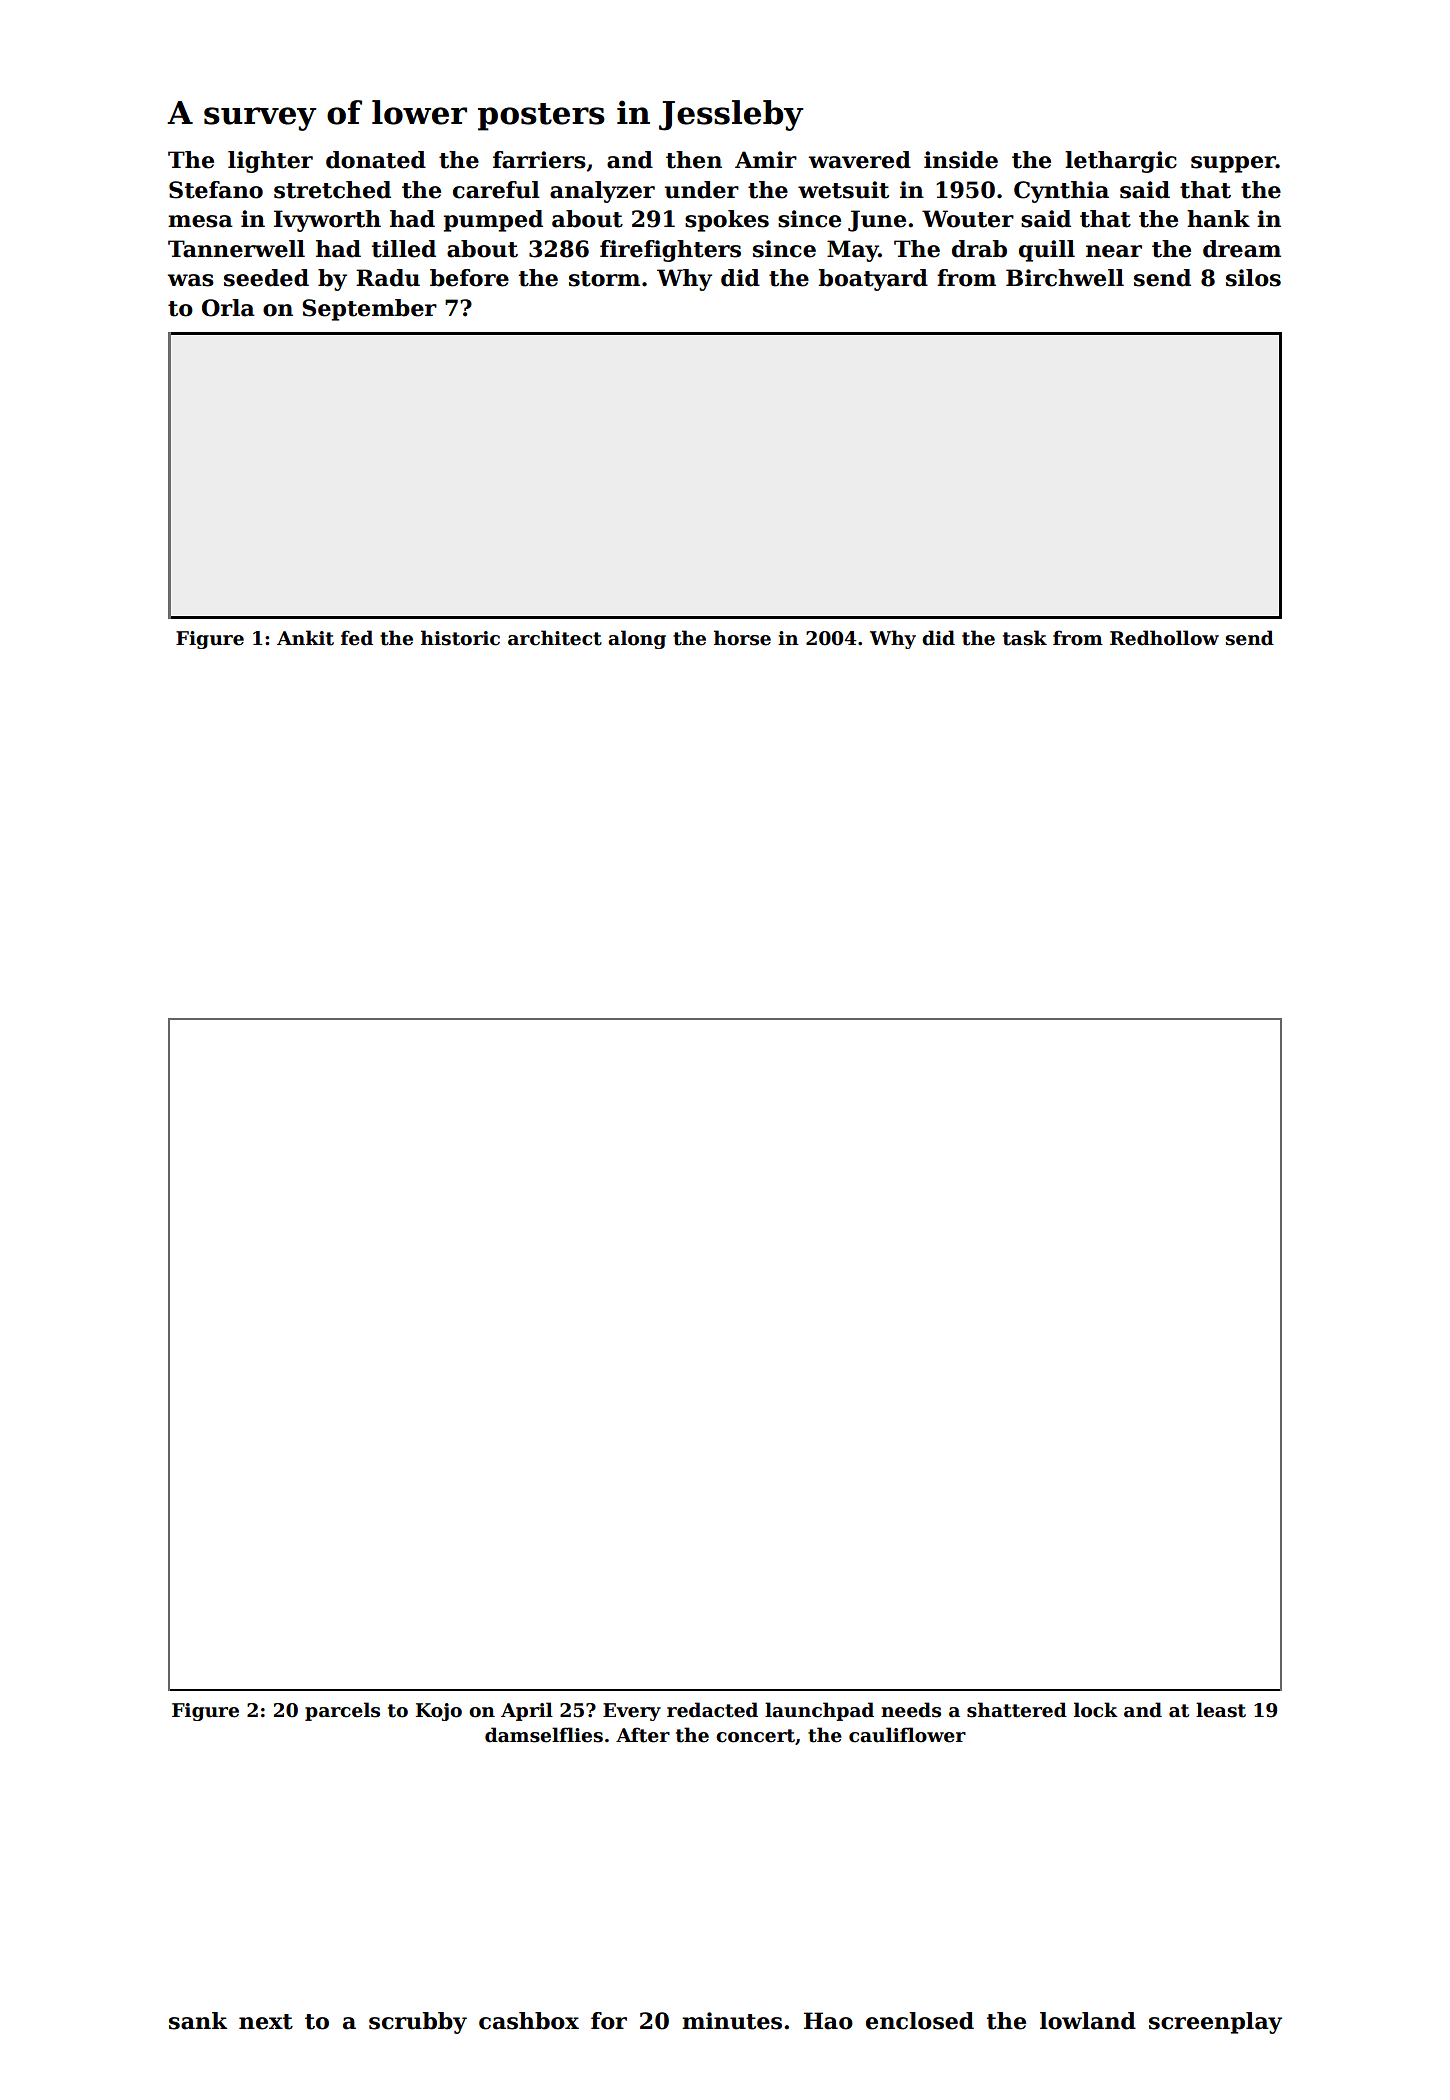  Describe the element at coordinates (637, 639) in the screenshot. I see `along` at that location.
